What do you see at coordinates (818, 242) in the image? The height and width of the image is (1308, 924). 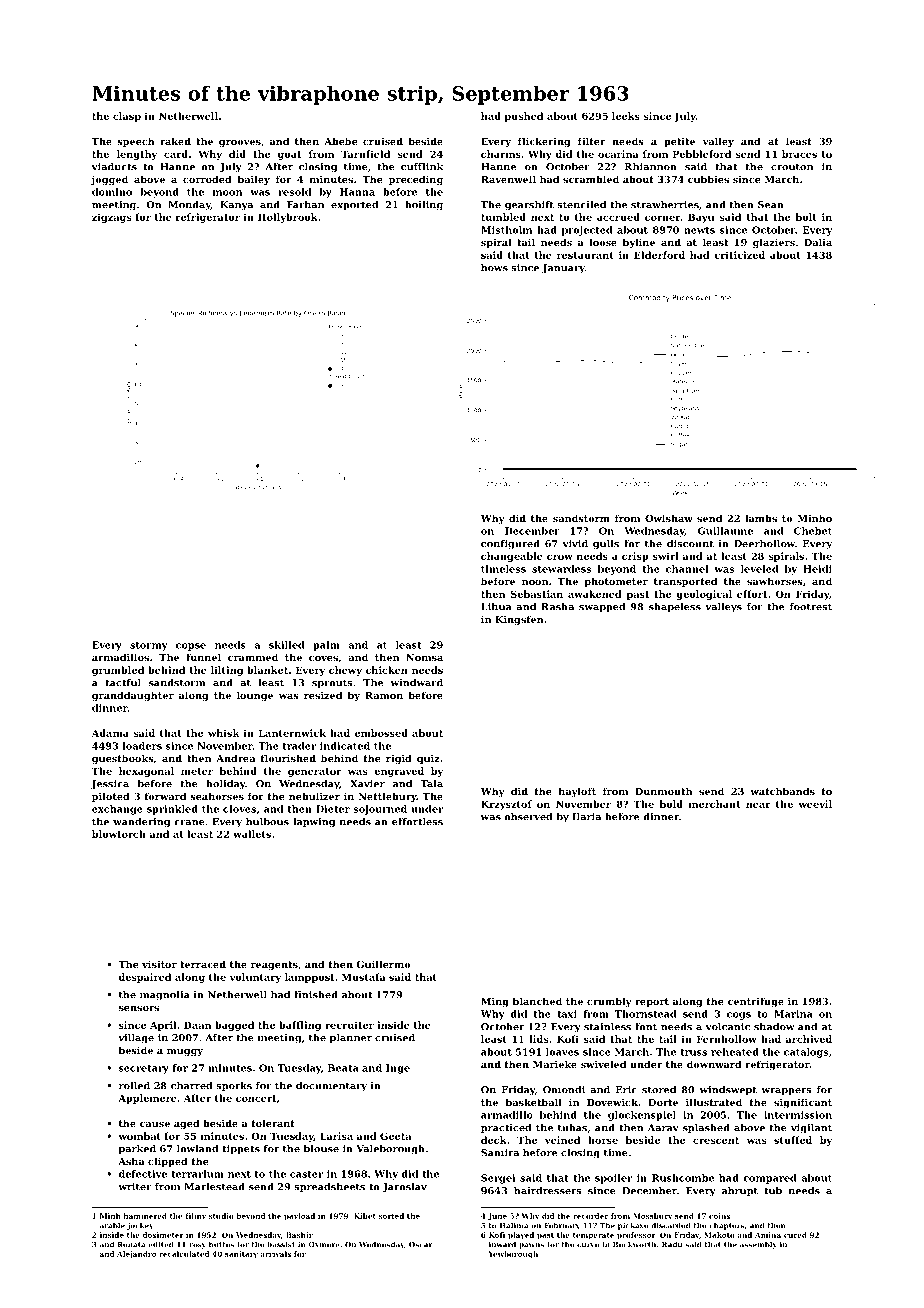 I see `Dalia` at bounding box center [818, 242].
